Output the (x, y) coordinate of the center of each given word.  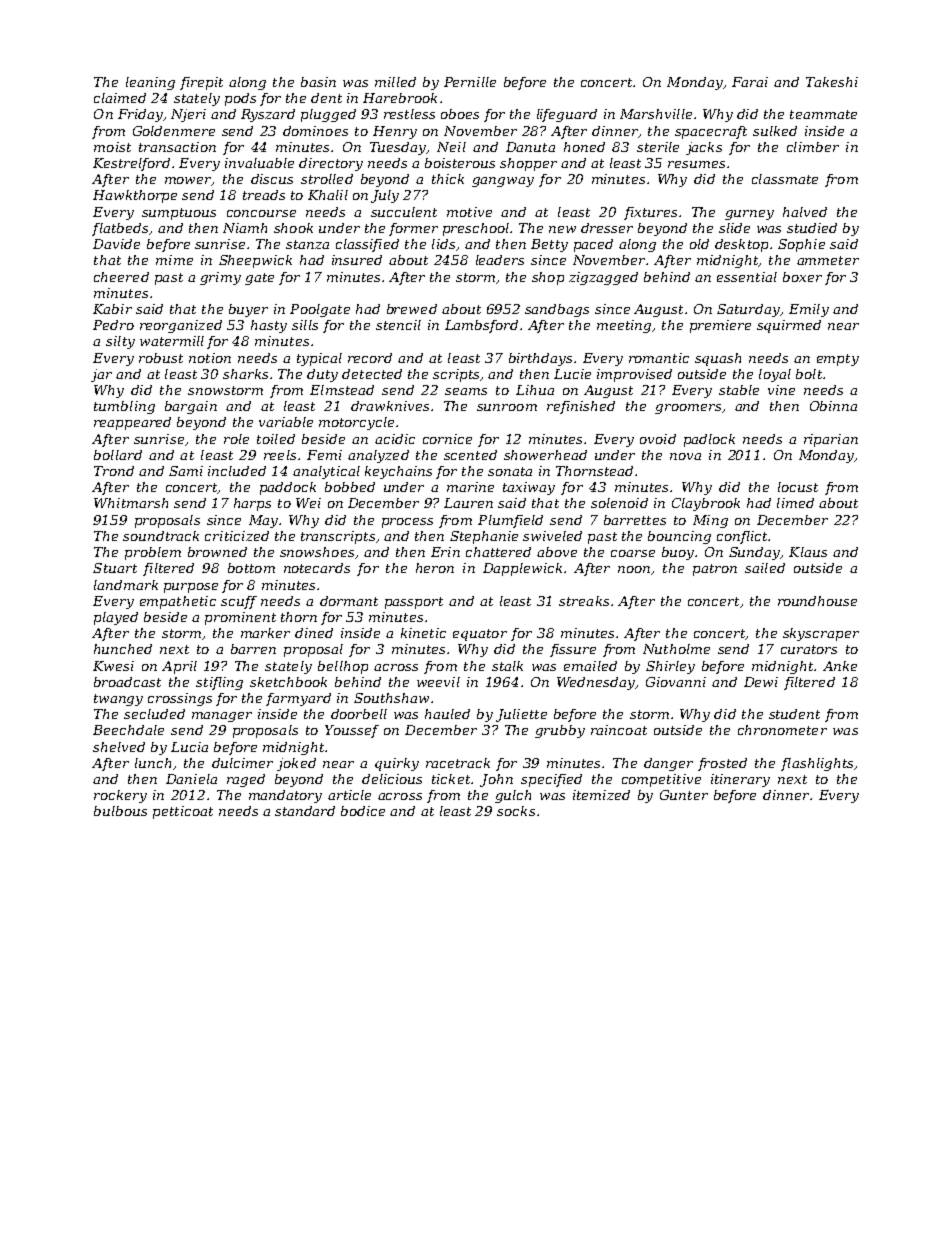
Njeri (188, 115)
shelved (119, 747)
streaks (584, 601)
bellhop (343, 667)
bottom (251, 568)
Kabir (112, 309)
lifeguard (567, 115)
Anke (840, 666)
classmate (785, 179)
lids (443, 244)
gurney (749, 215)
